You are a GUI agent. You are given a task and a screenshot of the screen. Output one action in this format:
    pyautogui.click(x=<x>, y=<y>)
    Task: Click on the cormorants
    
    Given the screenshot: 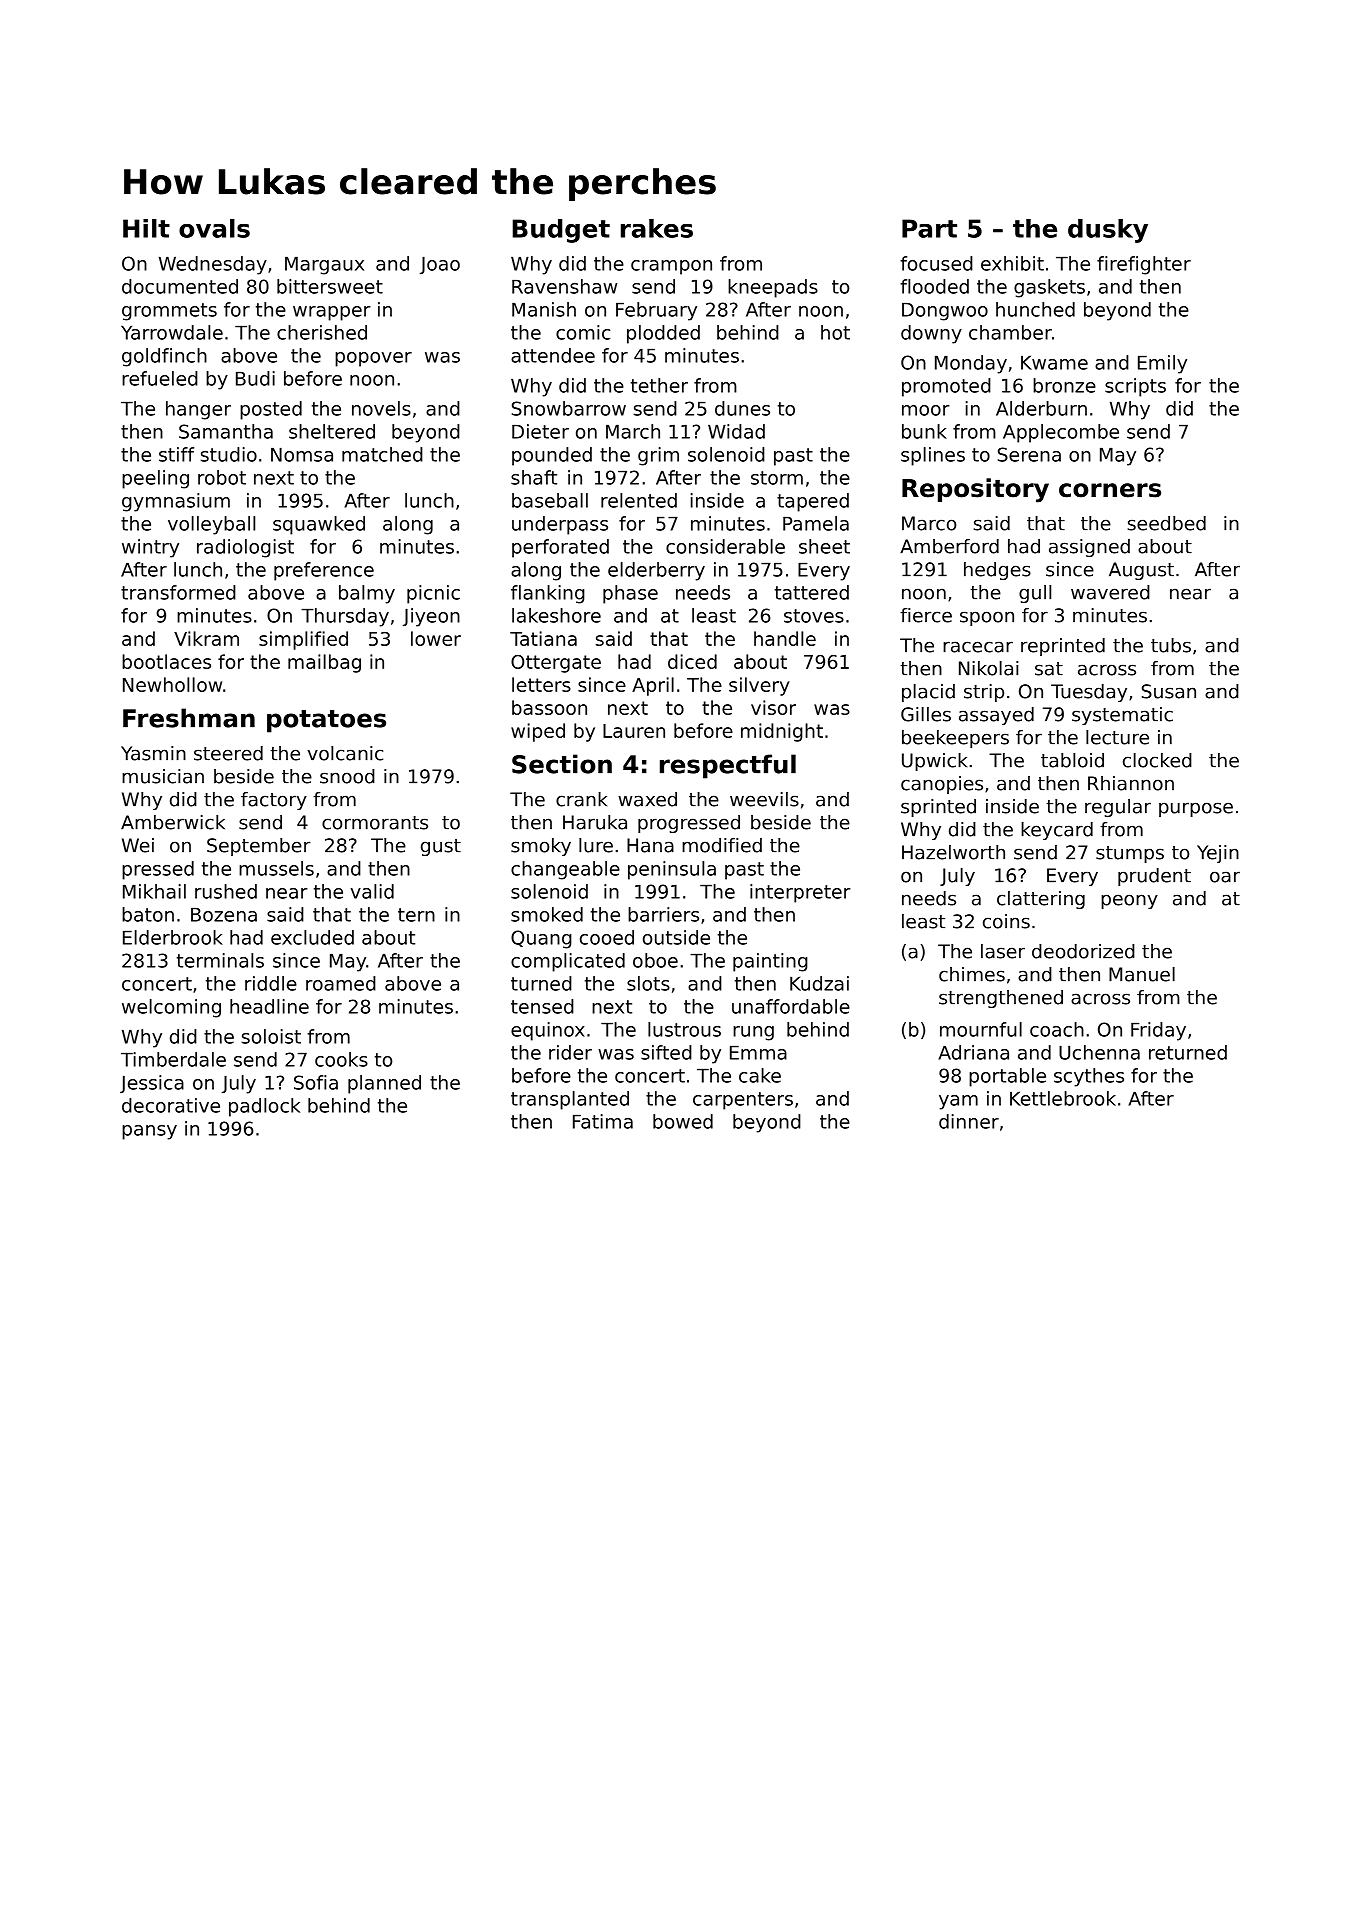 What is the action you would take?
    pyautogui.click(x=375, y=823)
